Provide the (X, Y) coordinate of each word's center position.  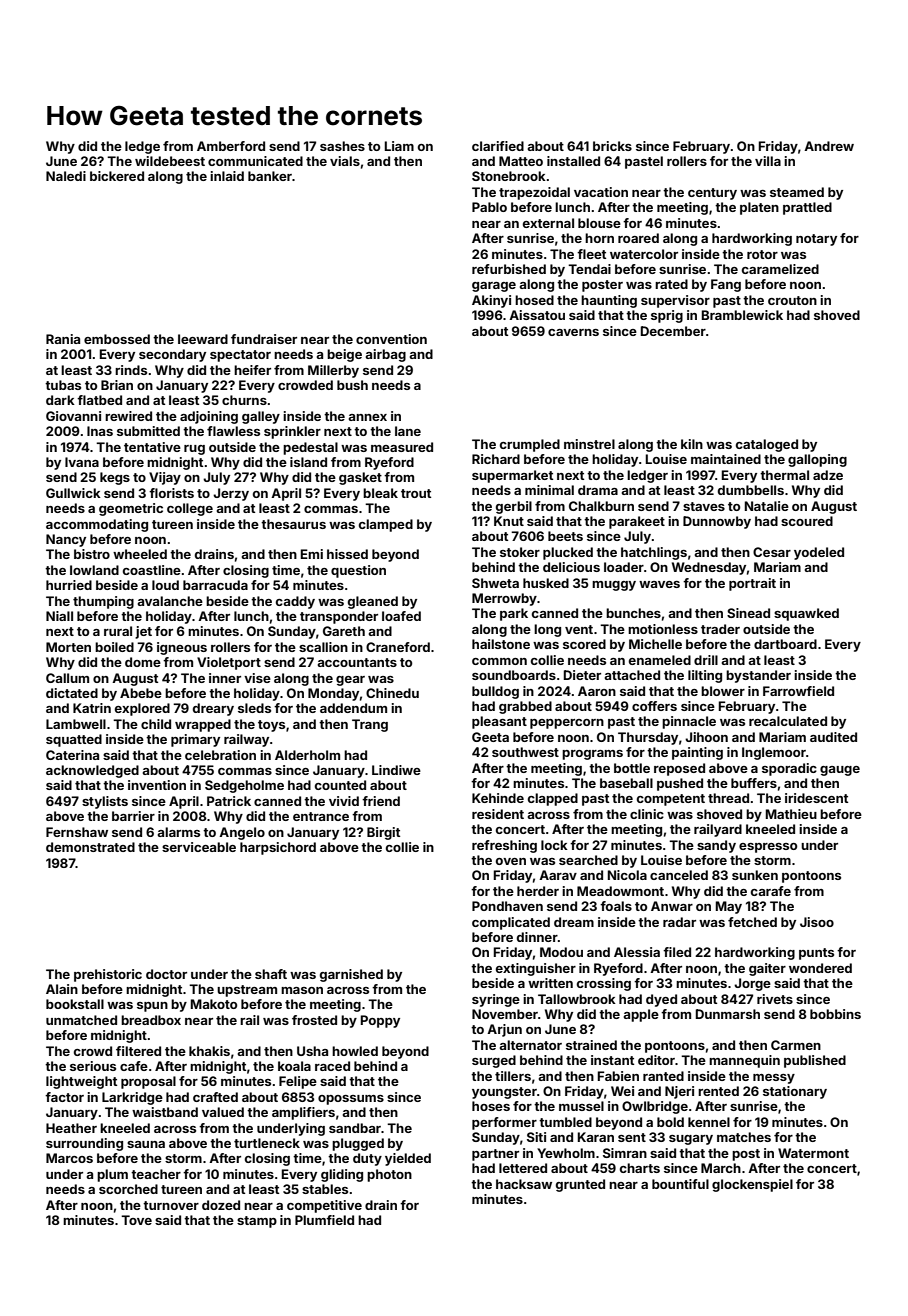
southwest (525, 752)
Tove (136, 1220)
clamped (386, 525)
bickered (117, 176)
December (673, 331)
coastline (152, 570)
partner (495, 1155)
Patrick (229, 801)
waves (659, 584)
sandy (716, 846)
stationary (795, 1092)
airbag (385, 355)
